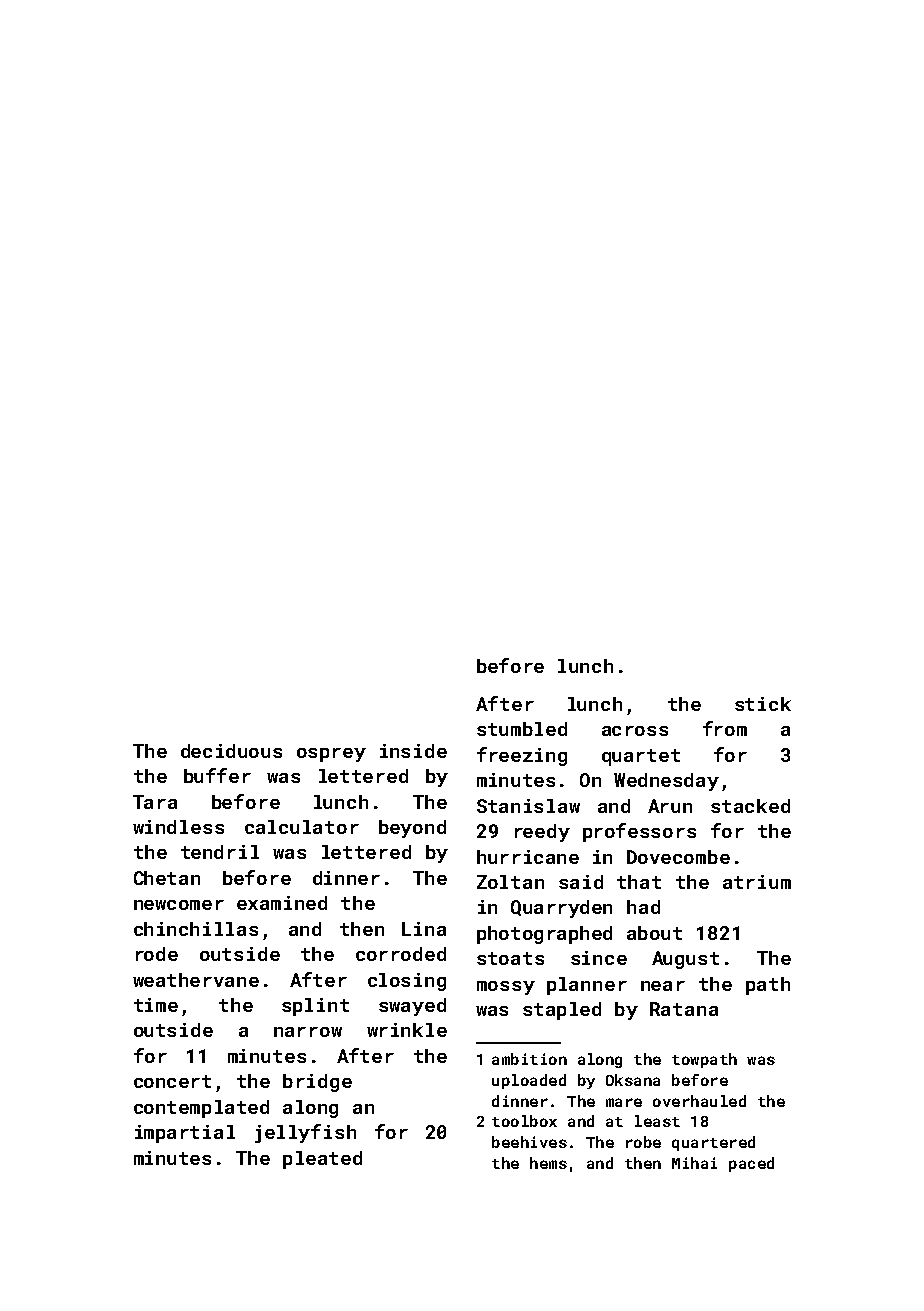  What do you see at coordinates (322, 1160) in the page?
I see `pleated` at bounding box center [322, 1160].
